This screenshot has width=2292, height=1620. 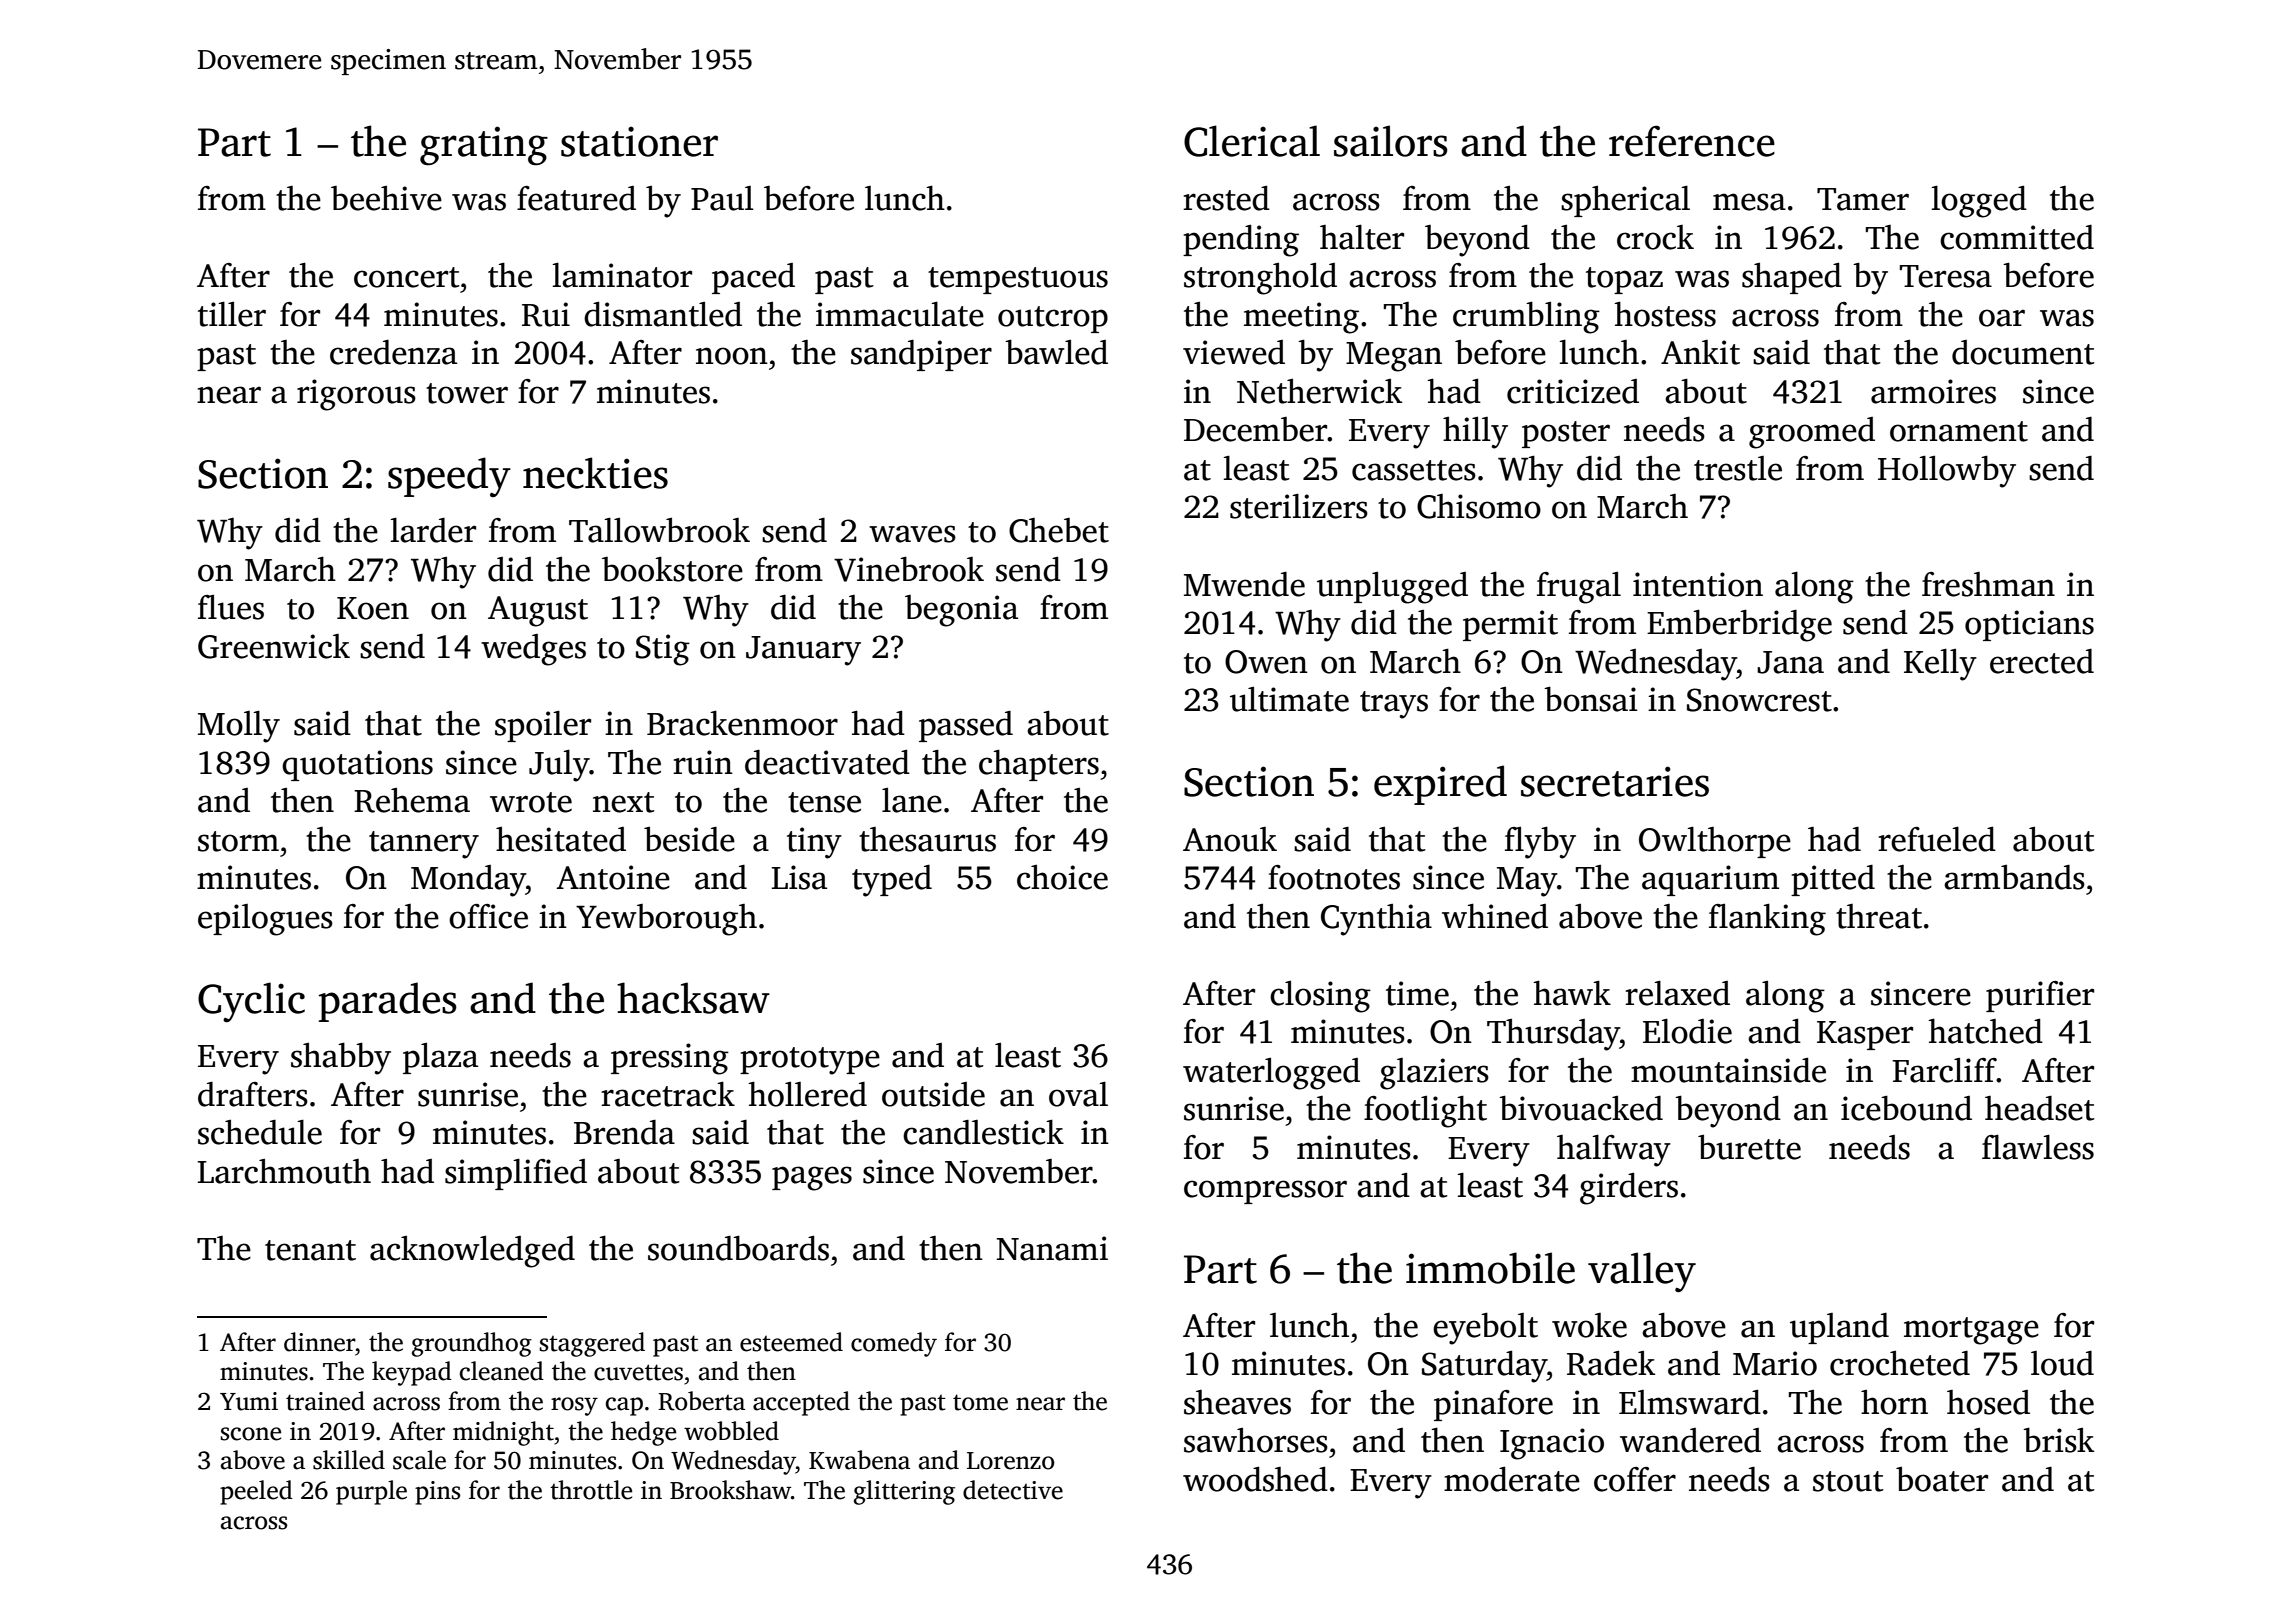 I want to click on Lorenzo, so click(x=1010, y=1461).
